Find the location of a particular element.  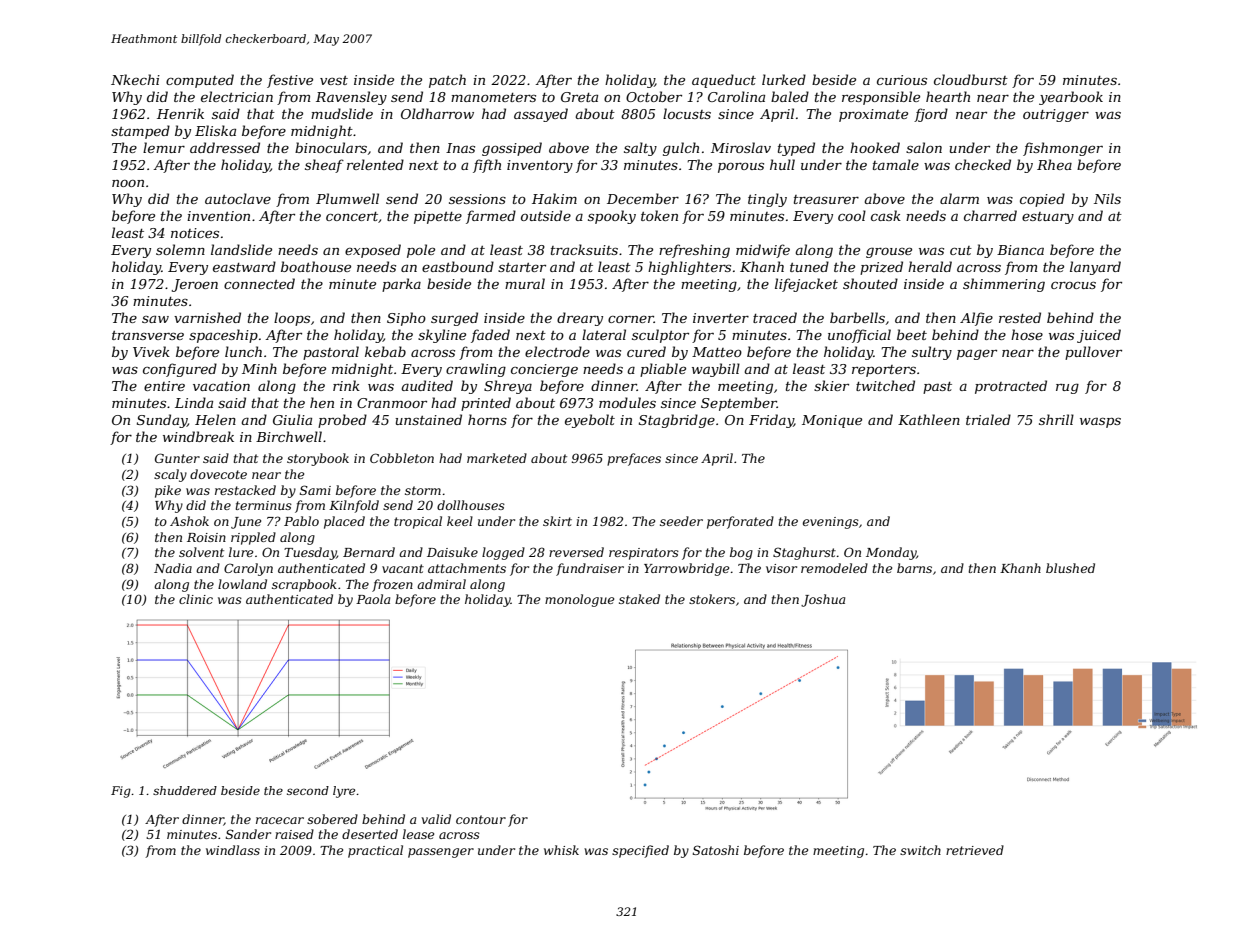

noon is located at coordinates (128, 183).
